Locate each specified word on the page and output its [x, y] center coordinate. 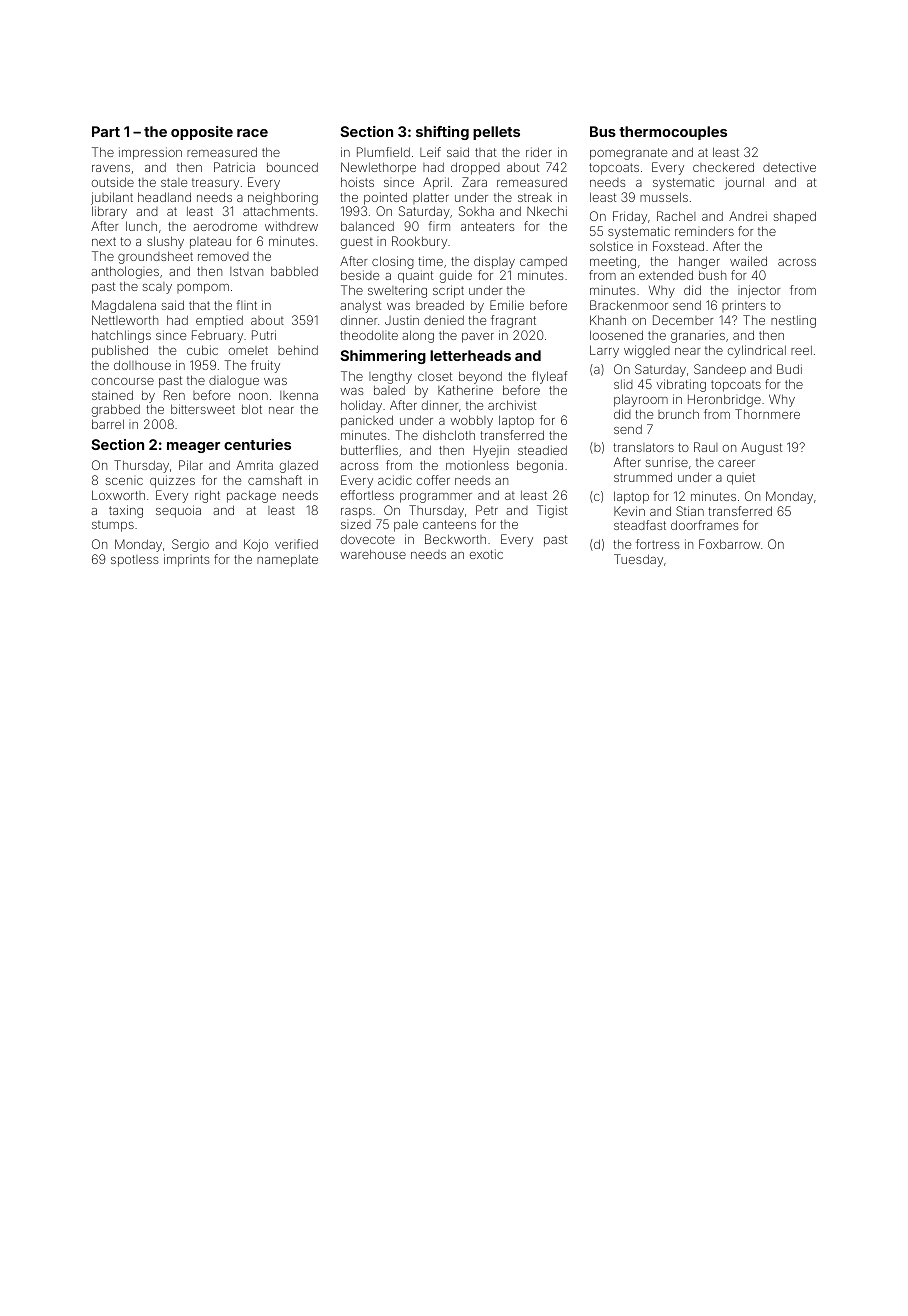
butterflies [369, 450]
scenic [124, 481]
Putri [264, 335]
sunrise [667, 462]
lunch [141, 226]
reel [801, 350]
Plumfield [383, 152]
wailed [748, 261]
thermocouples [673, 133]
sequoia [178, 511]
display [494, 262]
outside [113, 182]
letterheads [470, 355]
